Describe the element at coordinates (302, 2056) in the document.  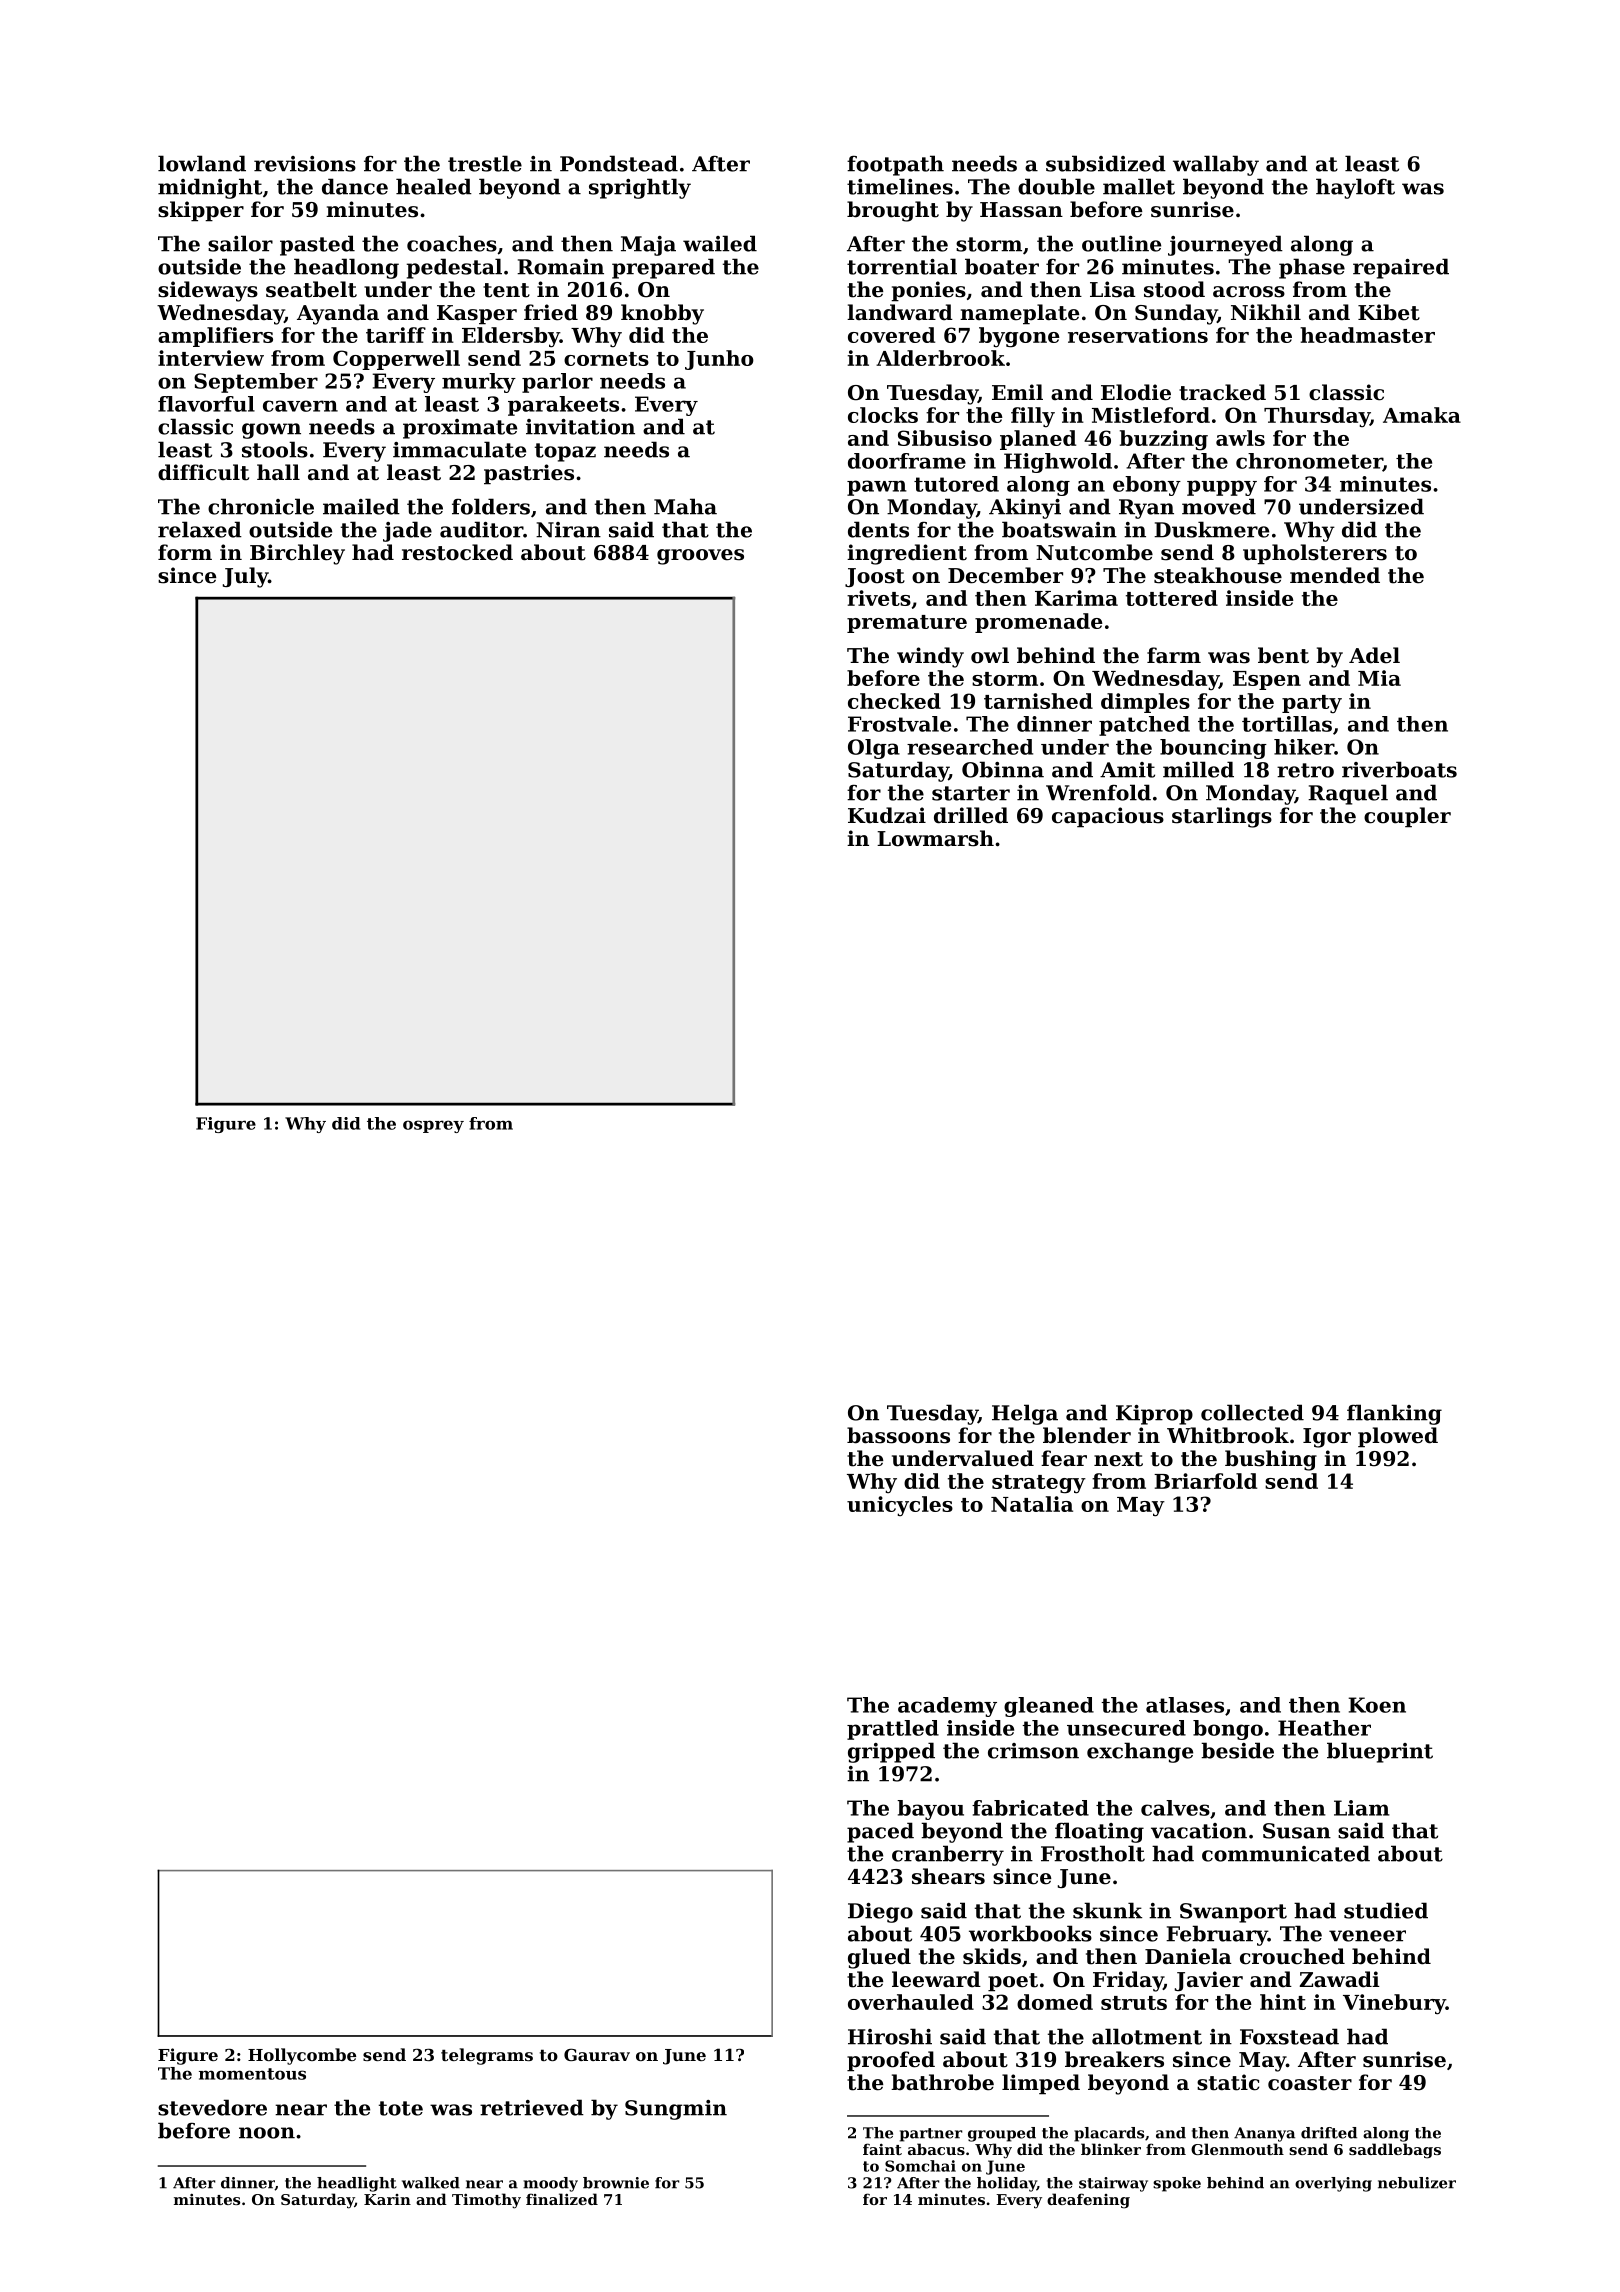
I see `Hollycombe` at that location.
